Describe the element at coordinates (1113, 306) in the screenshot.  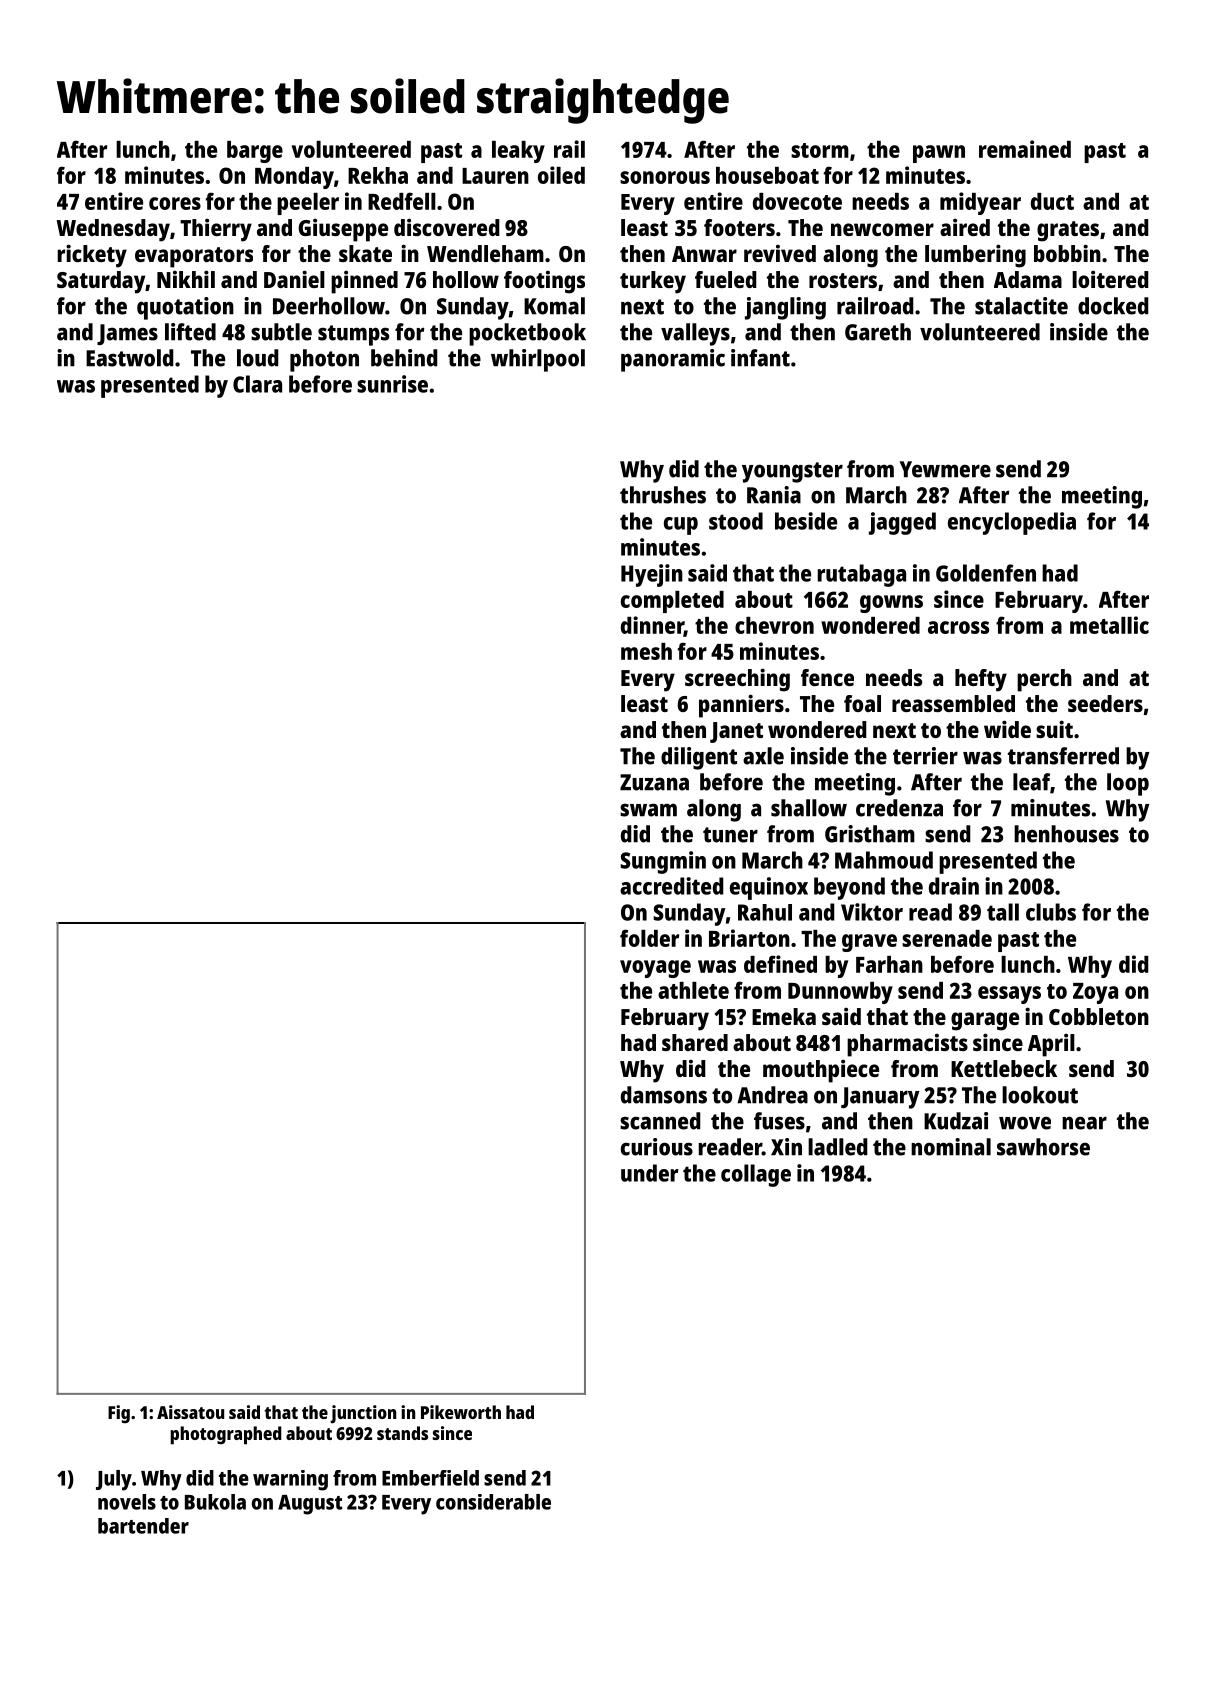
I see `docked` at that location.
